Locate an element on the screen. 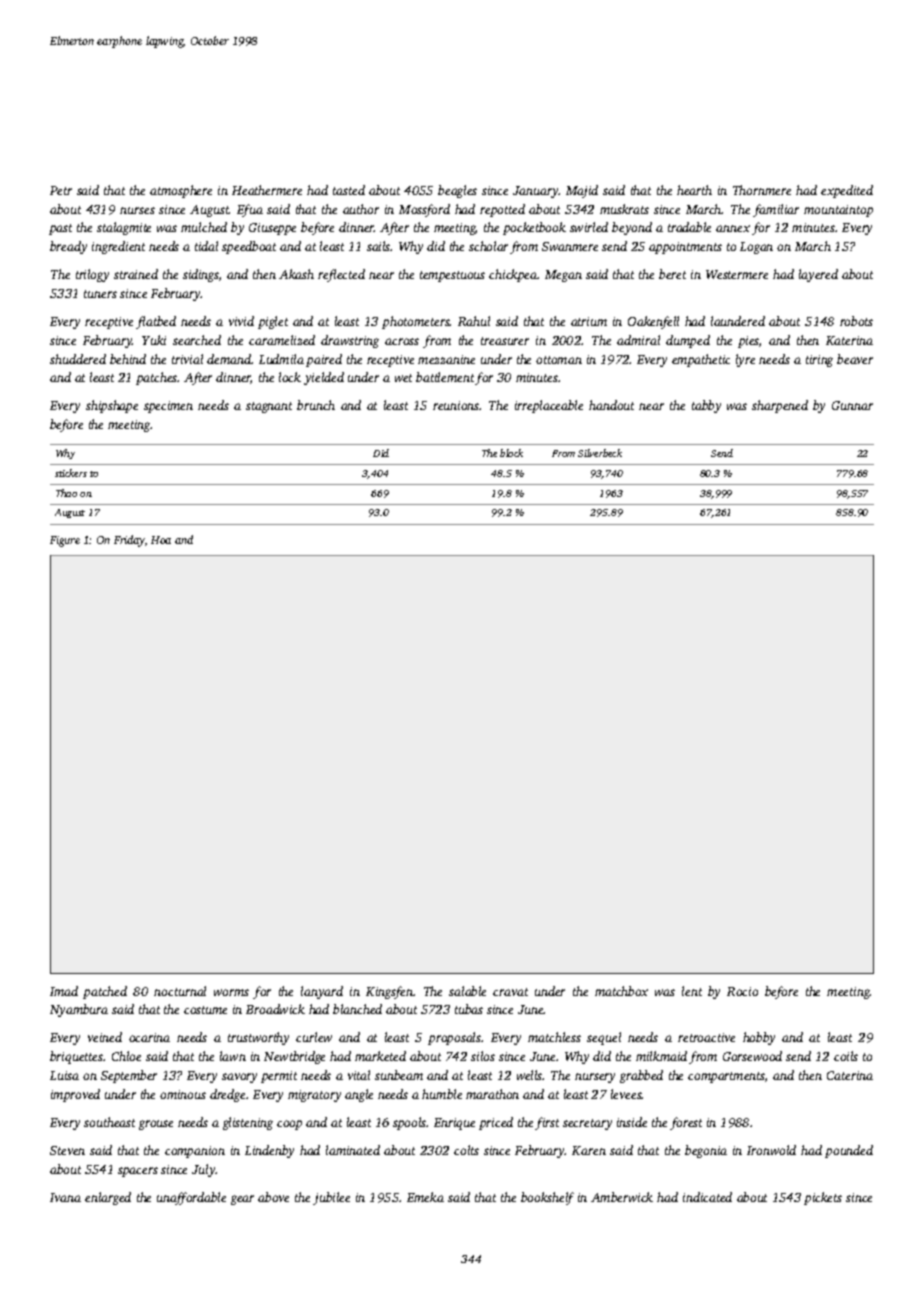 This screenshot has width=924, height=1308. lent is located at coordinates (692, 991).
